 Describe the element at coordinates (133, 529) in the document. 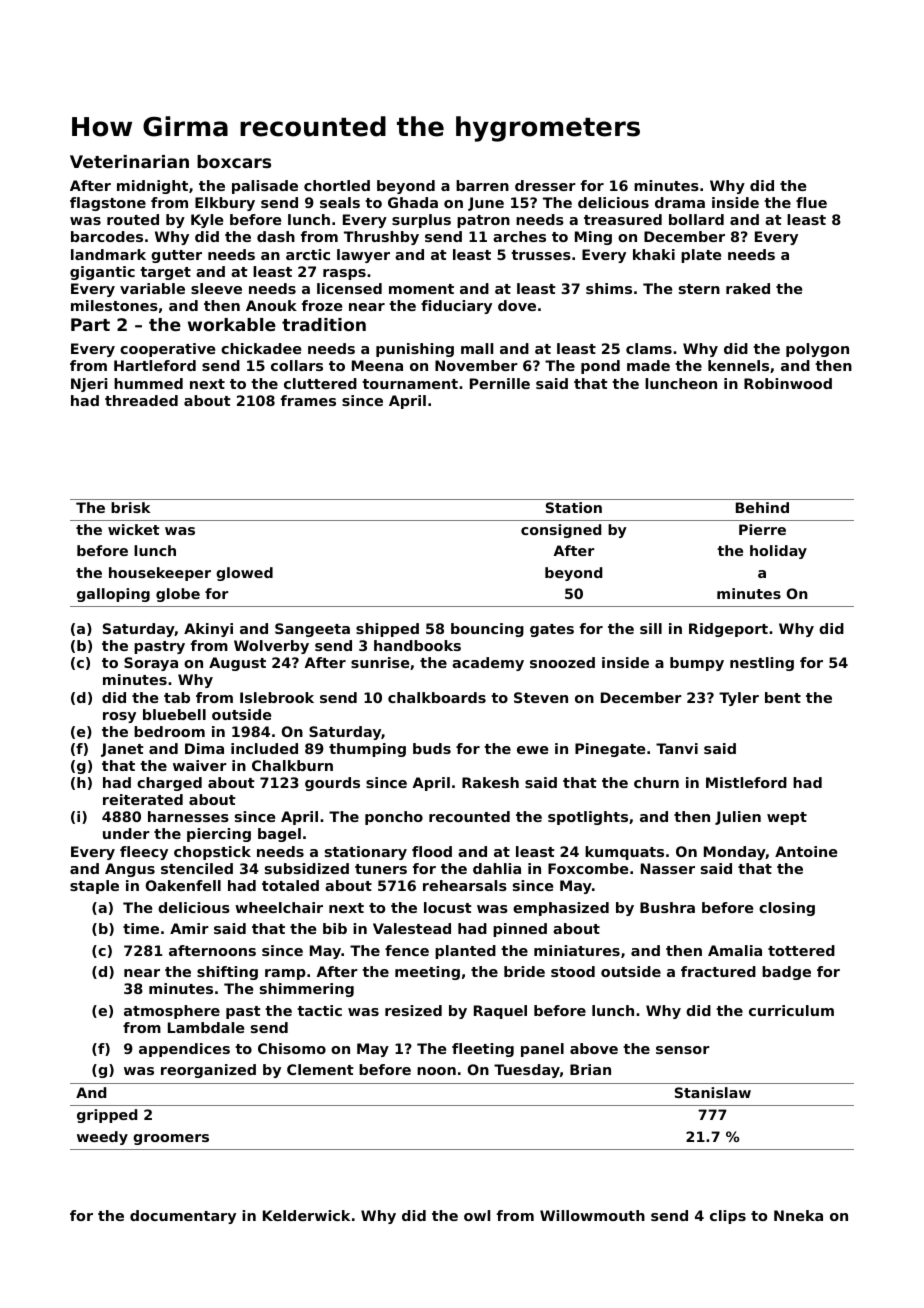

I see `wicket` at that location.
